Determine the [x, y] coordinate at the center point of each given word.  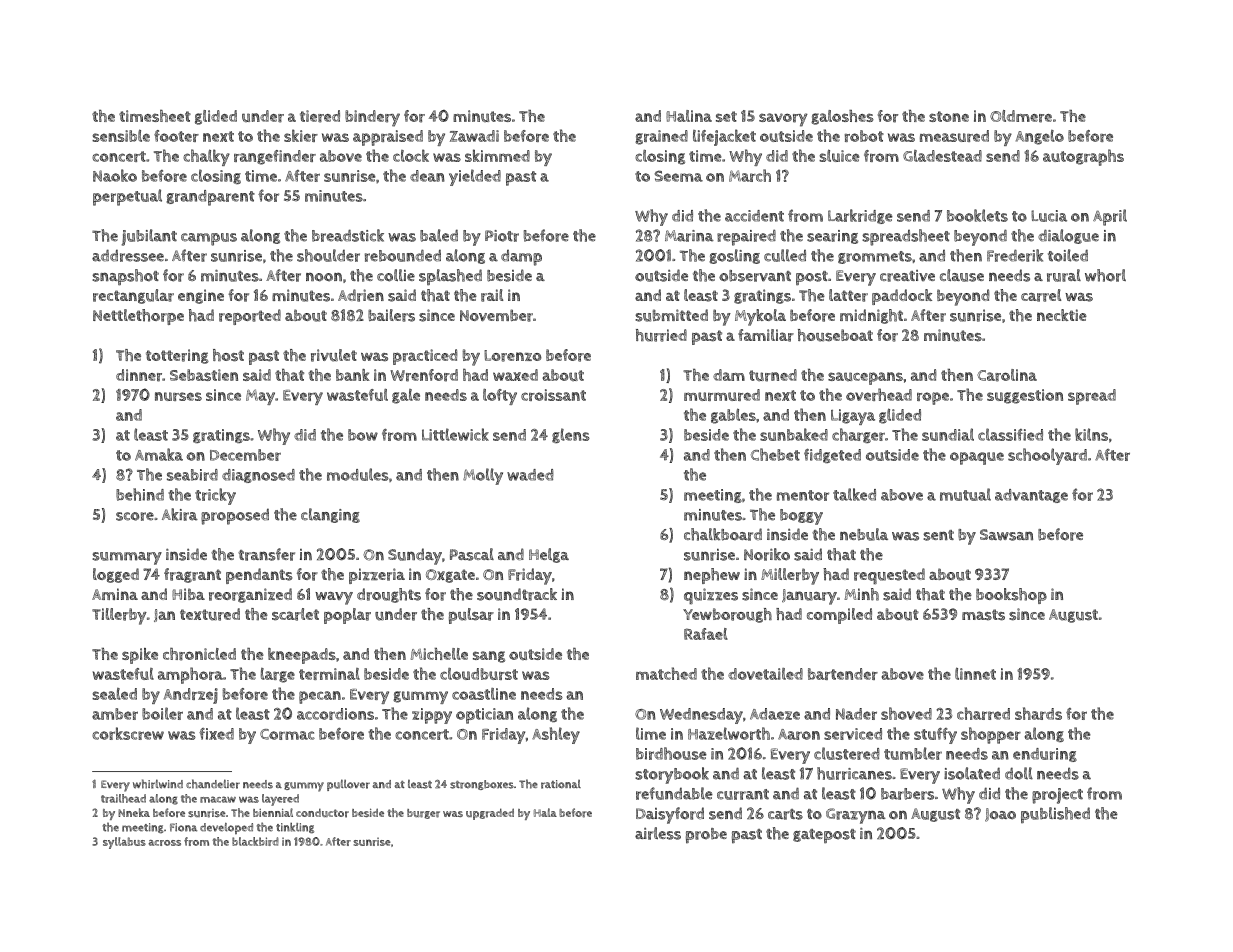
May [260, 397]
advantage [1031, 496]
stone [949, 116]
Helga [549, 555]
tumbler [913, 753]
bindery [372, 118]
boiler [162, 713]
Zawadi [474, 136]
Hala [545, 812]
